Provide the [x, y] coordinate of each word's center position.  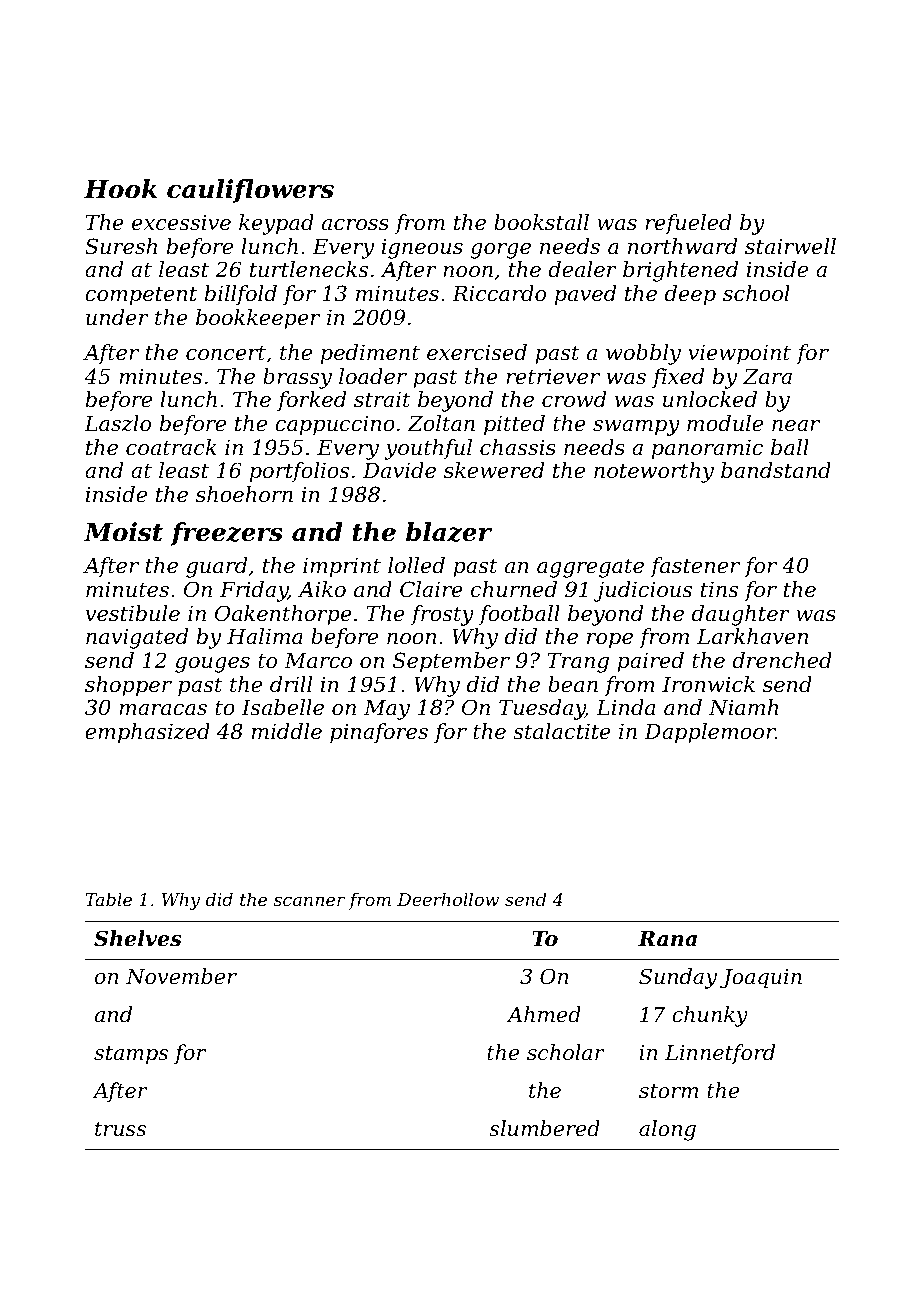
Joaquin [761, 979]
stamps [131, 1055]
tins [719, 589]
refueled [688, 224]
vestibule [132, 613]
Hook [120, 189]
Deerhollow [448, 899]
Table [108, 899]
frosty [442, 615]
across [355, 225]
